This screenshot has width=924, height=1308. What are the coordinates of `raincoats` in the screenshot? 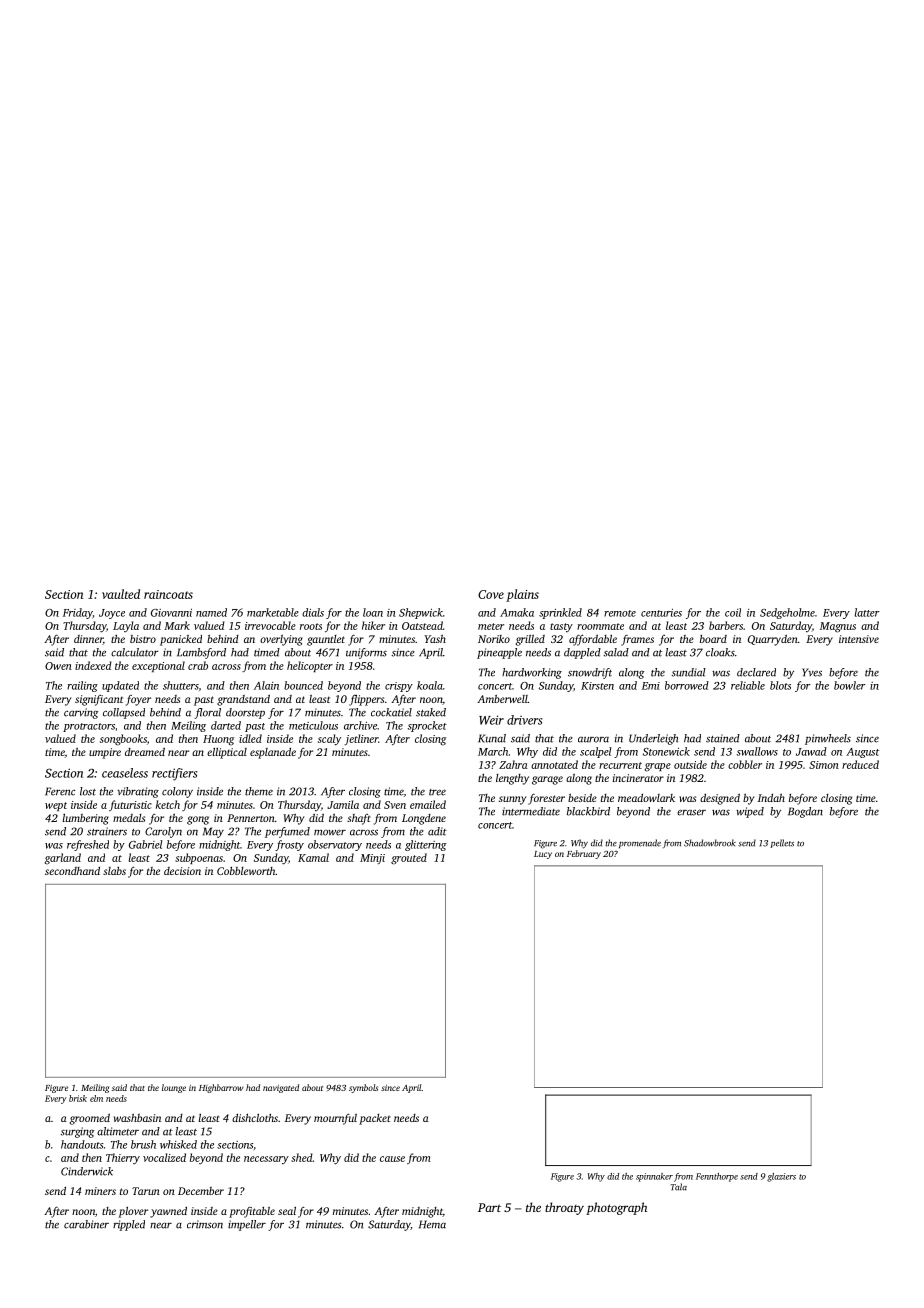 It's located at (168, 594).
